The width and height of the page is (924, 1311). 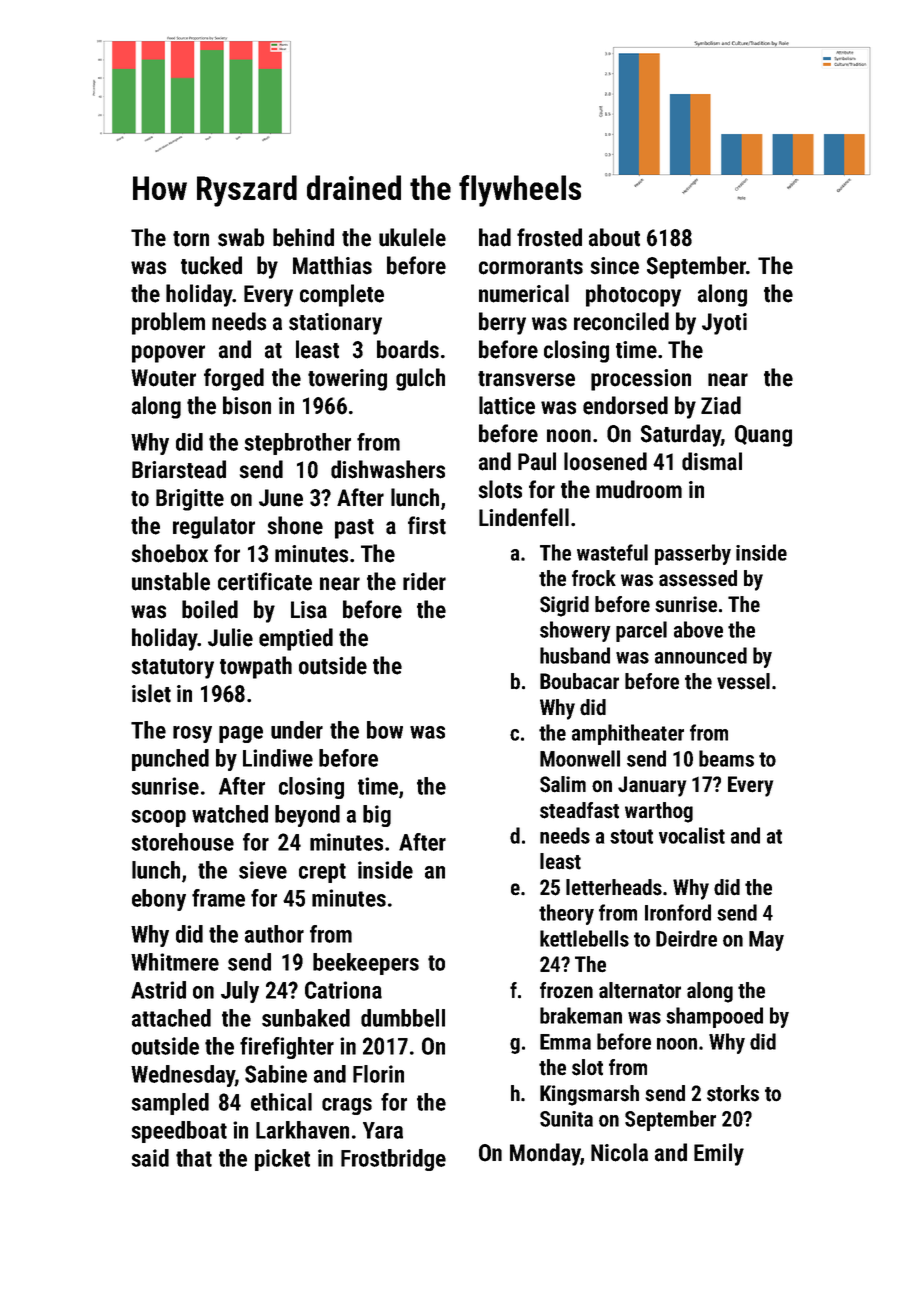 I want to click on dishwashers, so click(x=388, y=469).
